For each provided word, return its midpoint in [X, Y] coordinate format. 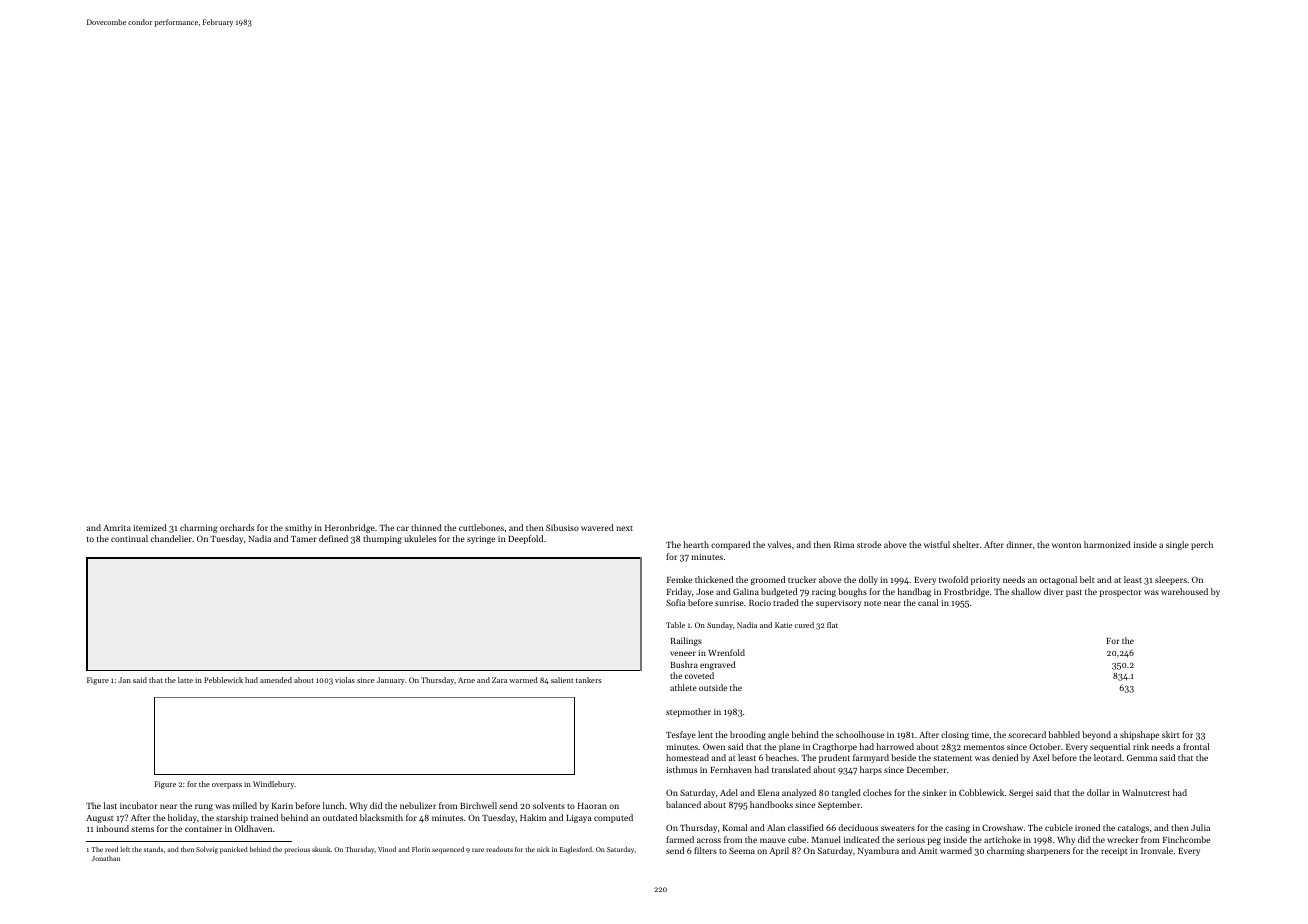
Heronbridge [350, 528]
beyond [1096, 735]
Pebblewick [223, 680]
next [624, 528]
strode [869, 544]
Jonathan [106, 858]
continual [129, 538]
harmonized [1107, 544]
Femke [679, 579]
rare [478, 850]
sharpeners [1048, 851]
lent [705, 734]
